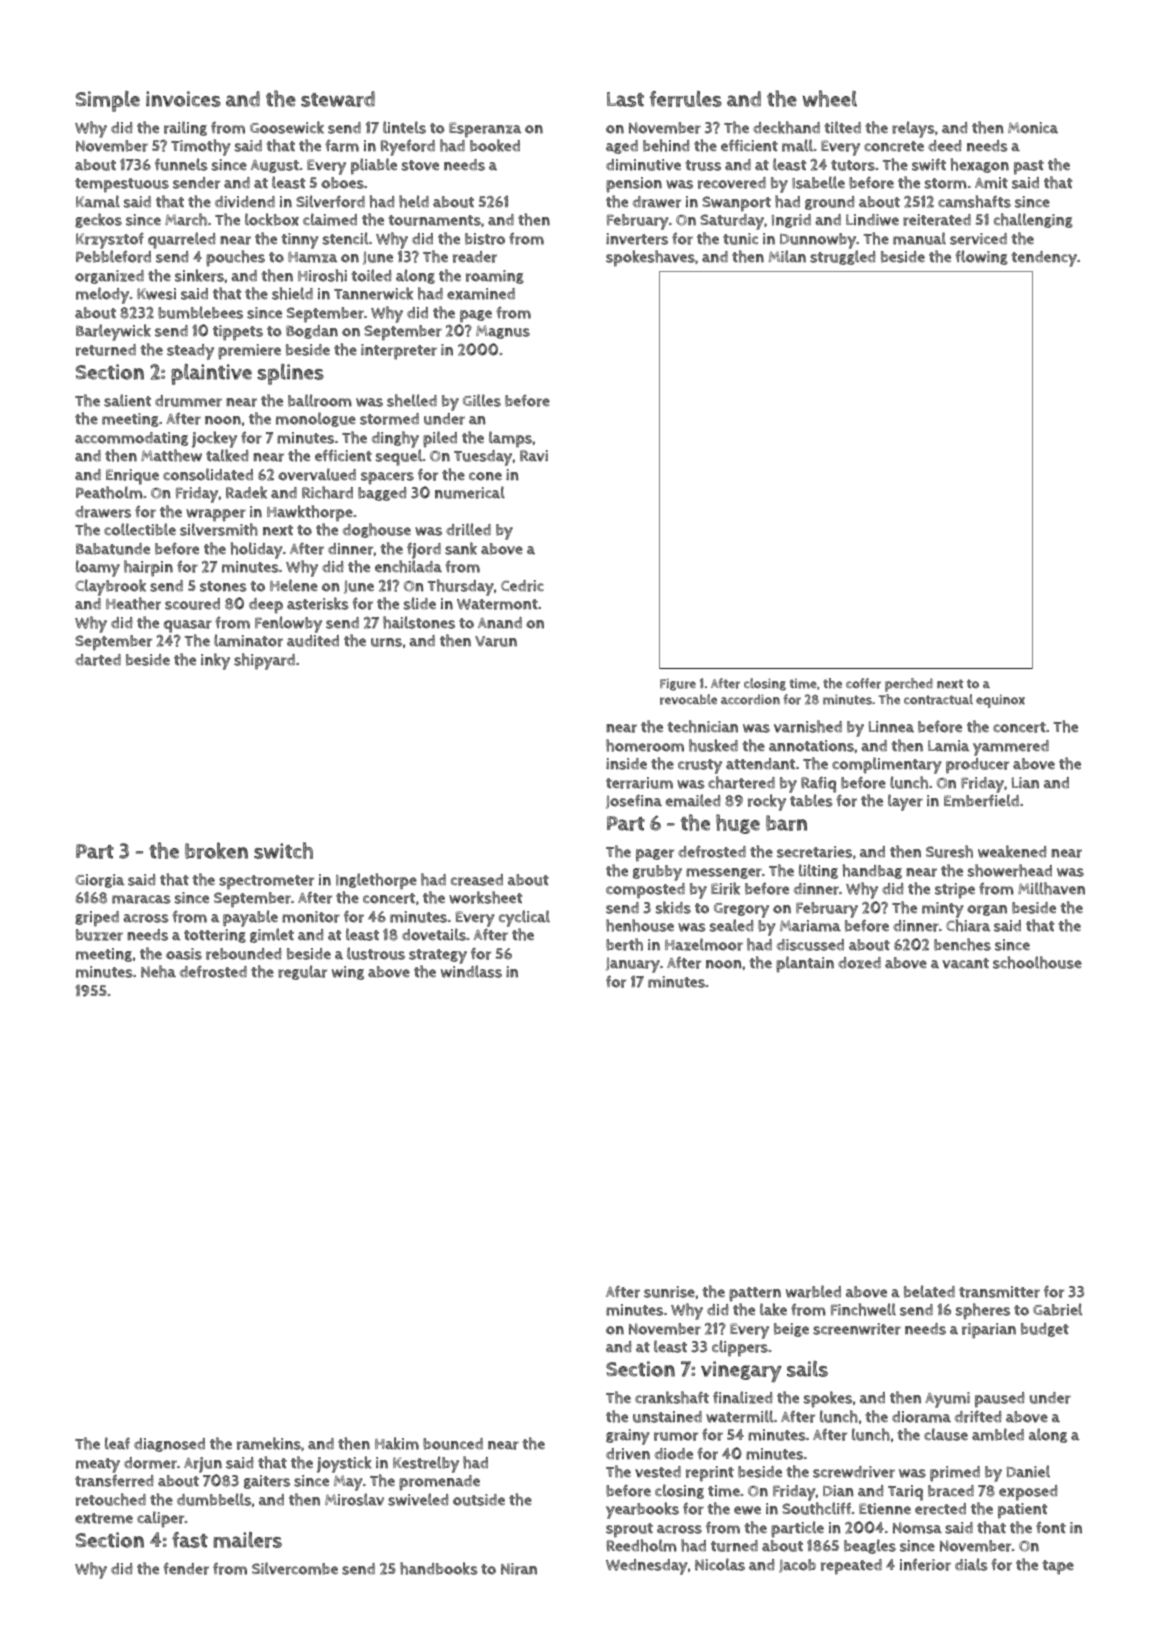 This screenshot has width=1161, height=1642. I want to click on Simple, so click(108, 101).
